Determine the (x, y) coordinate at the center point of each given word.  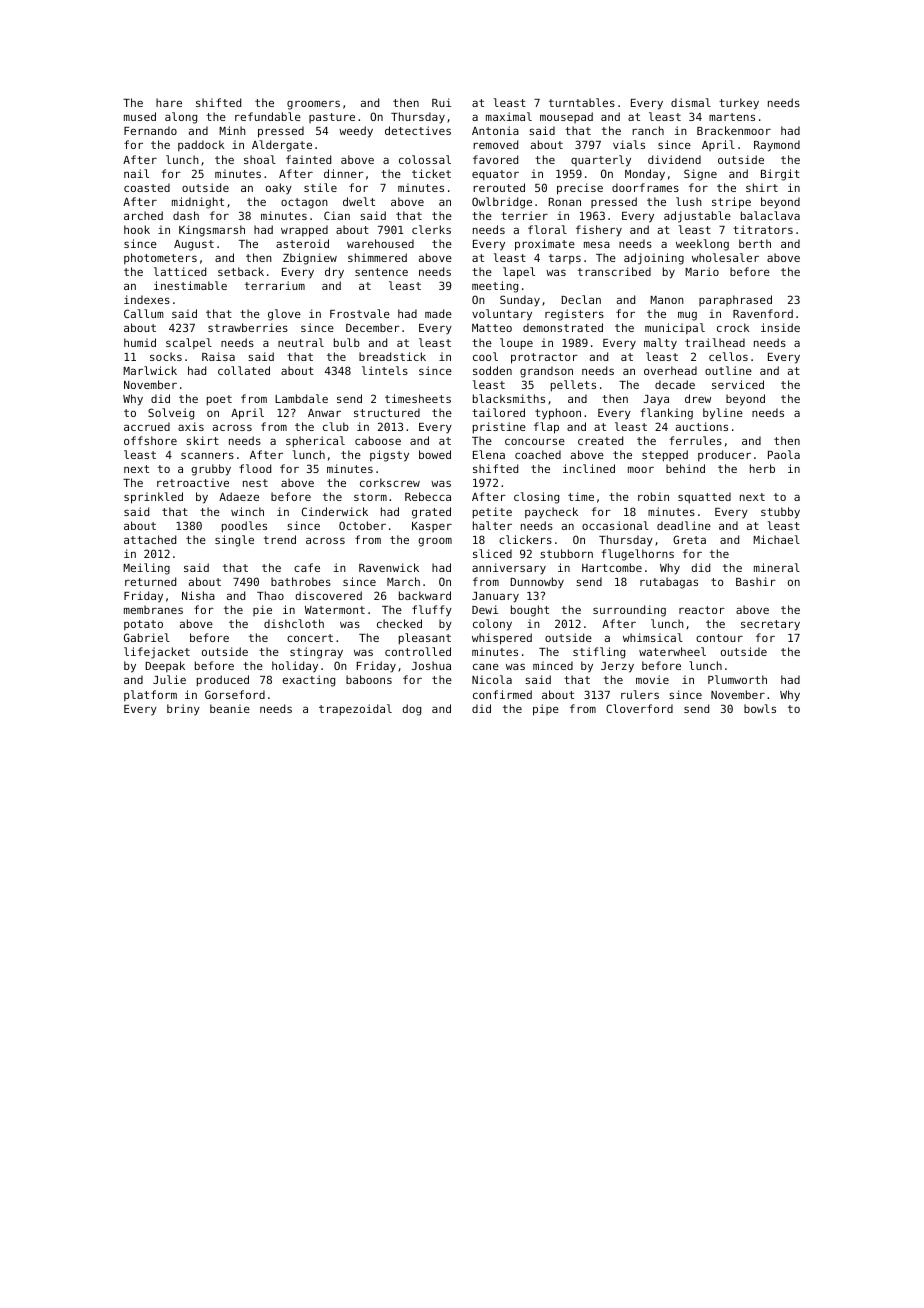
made (438, 313)
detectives (418, 130)
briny (183, 710)
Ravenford (763, 313)
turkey (739, 104)
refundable (268, 116)
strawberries (248, 327)
